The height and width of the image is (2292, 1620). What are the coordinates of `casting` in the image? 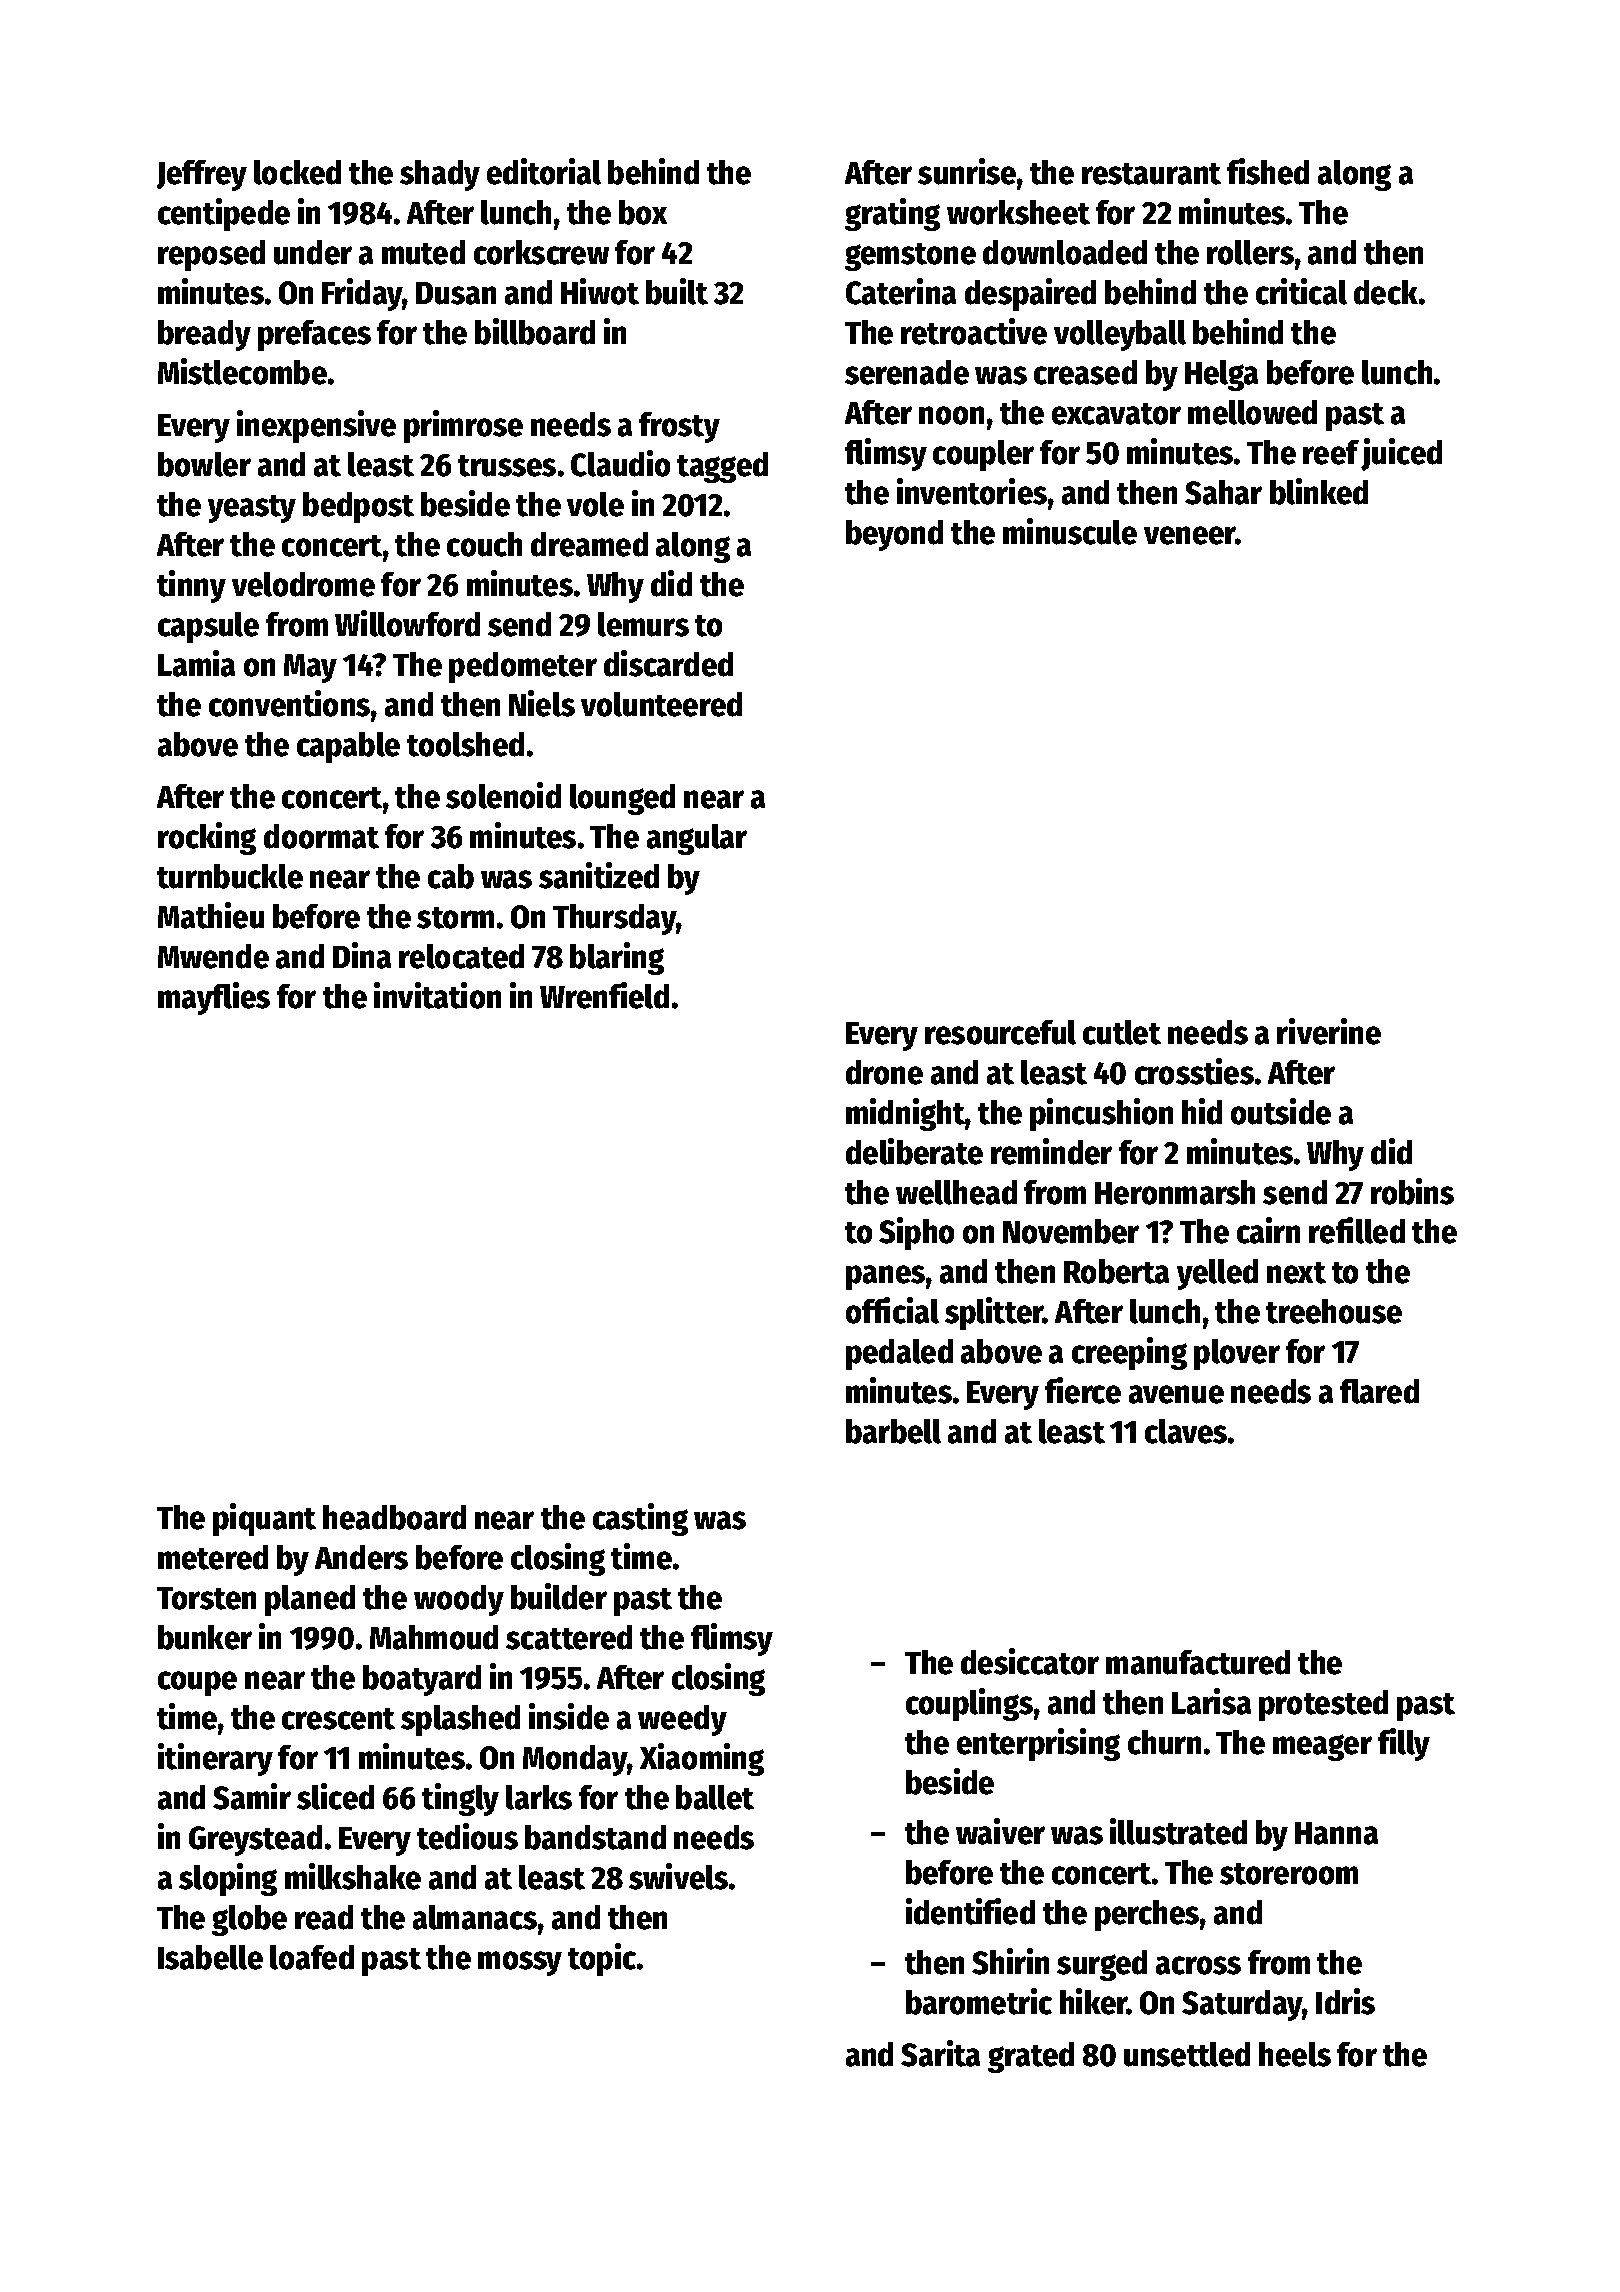 It's located at (640, 1519).
